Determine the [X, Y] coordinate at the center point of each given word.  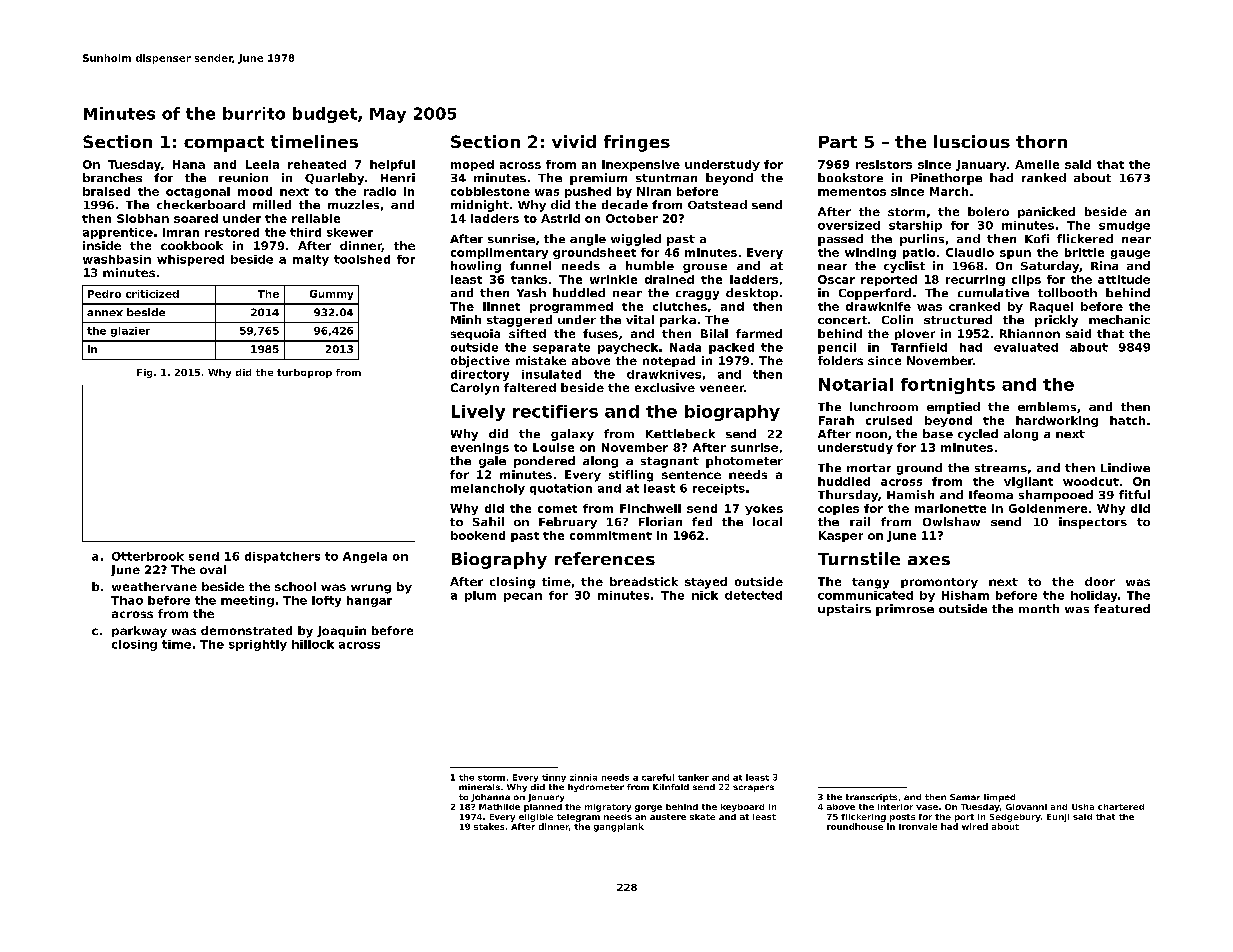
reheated [317, 164]
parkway [139, 632]
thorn [1041, 141]
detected [753, 595]
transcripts [871, 798]
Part [838, 142]
